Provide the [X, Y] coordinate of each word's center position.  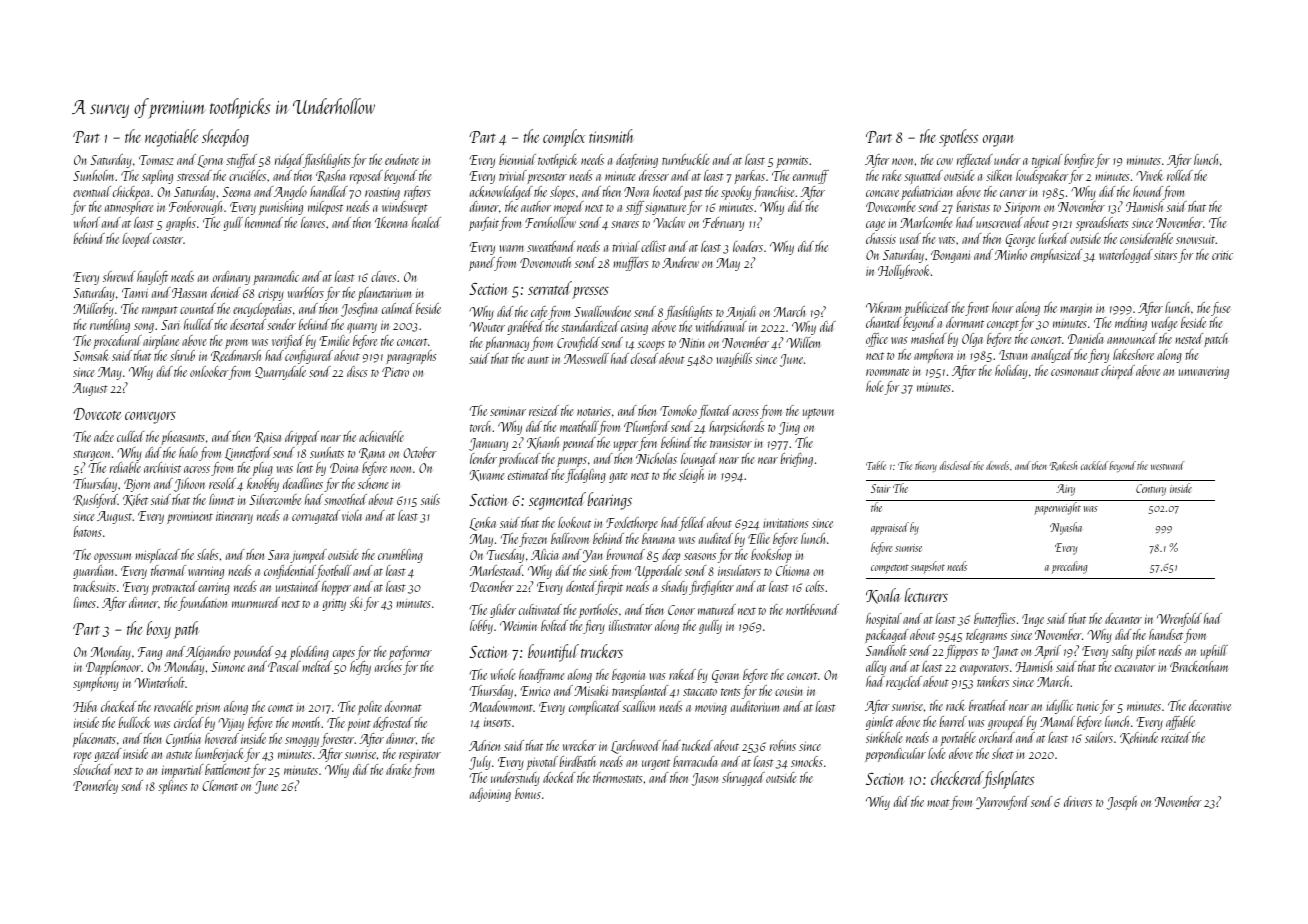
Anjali [741, 313]
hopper [336, 588]
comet [280, 708]
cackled [1094, 465]
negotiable [172, 138]
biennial [517, 159]
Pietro [395, 372]
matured [717, 609]
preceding [1069, 567]
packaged [887, 636]
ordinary [231, 278]
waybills [734, 360]
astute [179, 755]
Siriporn [1022, 208]
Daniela [1085, 338]
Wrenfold [1179, 620]
